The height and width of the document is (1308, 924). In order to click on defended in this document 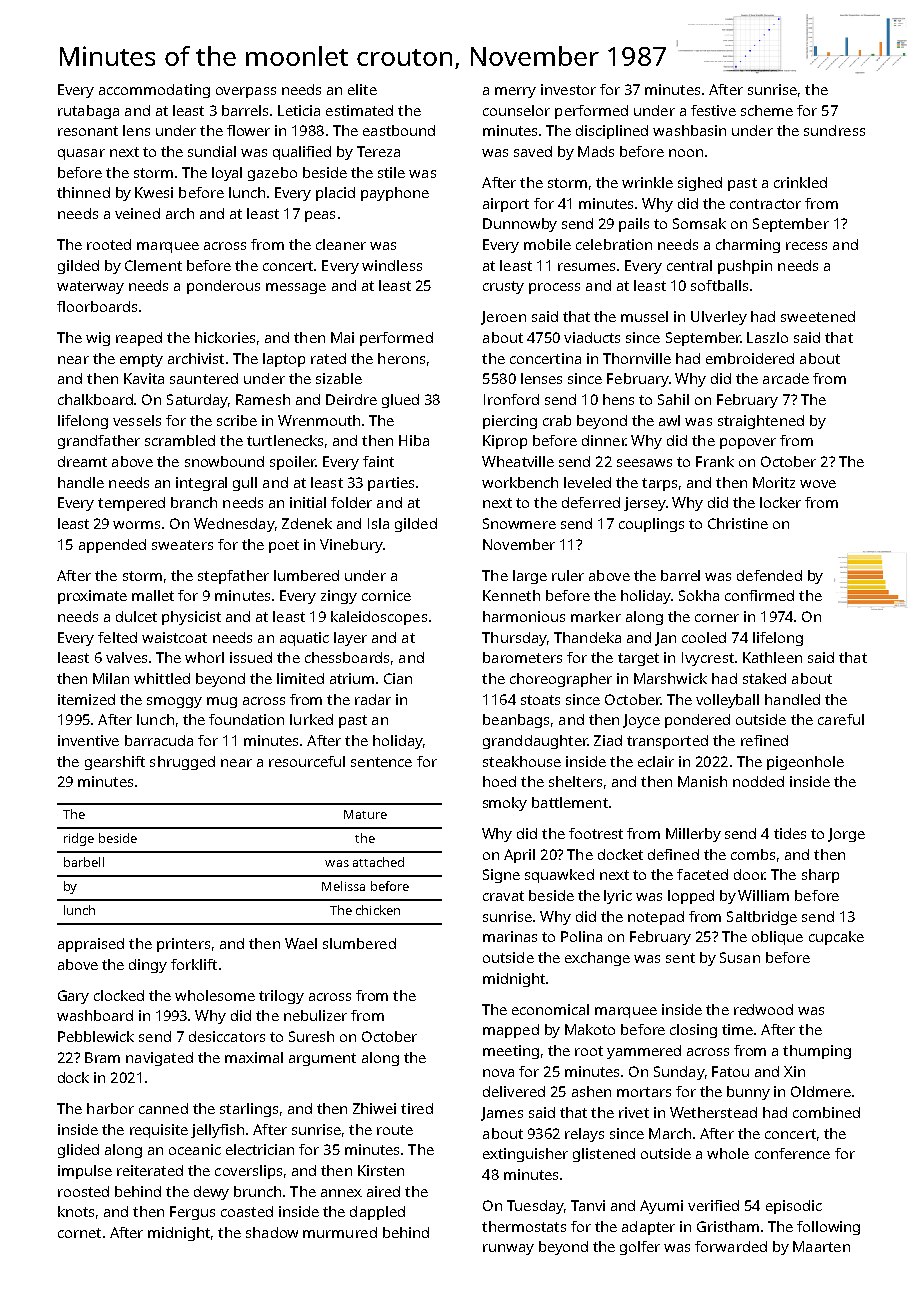, I will do `click(769, 575)`.
